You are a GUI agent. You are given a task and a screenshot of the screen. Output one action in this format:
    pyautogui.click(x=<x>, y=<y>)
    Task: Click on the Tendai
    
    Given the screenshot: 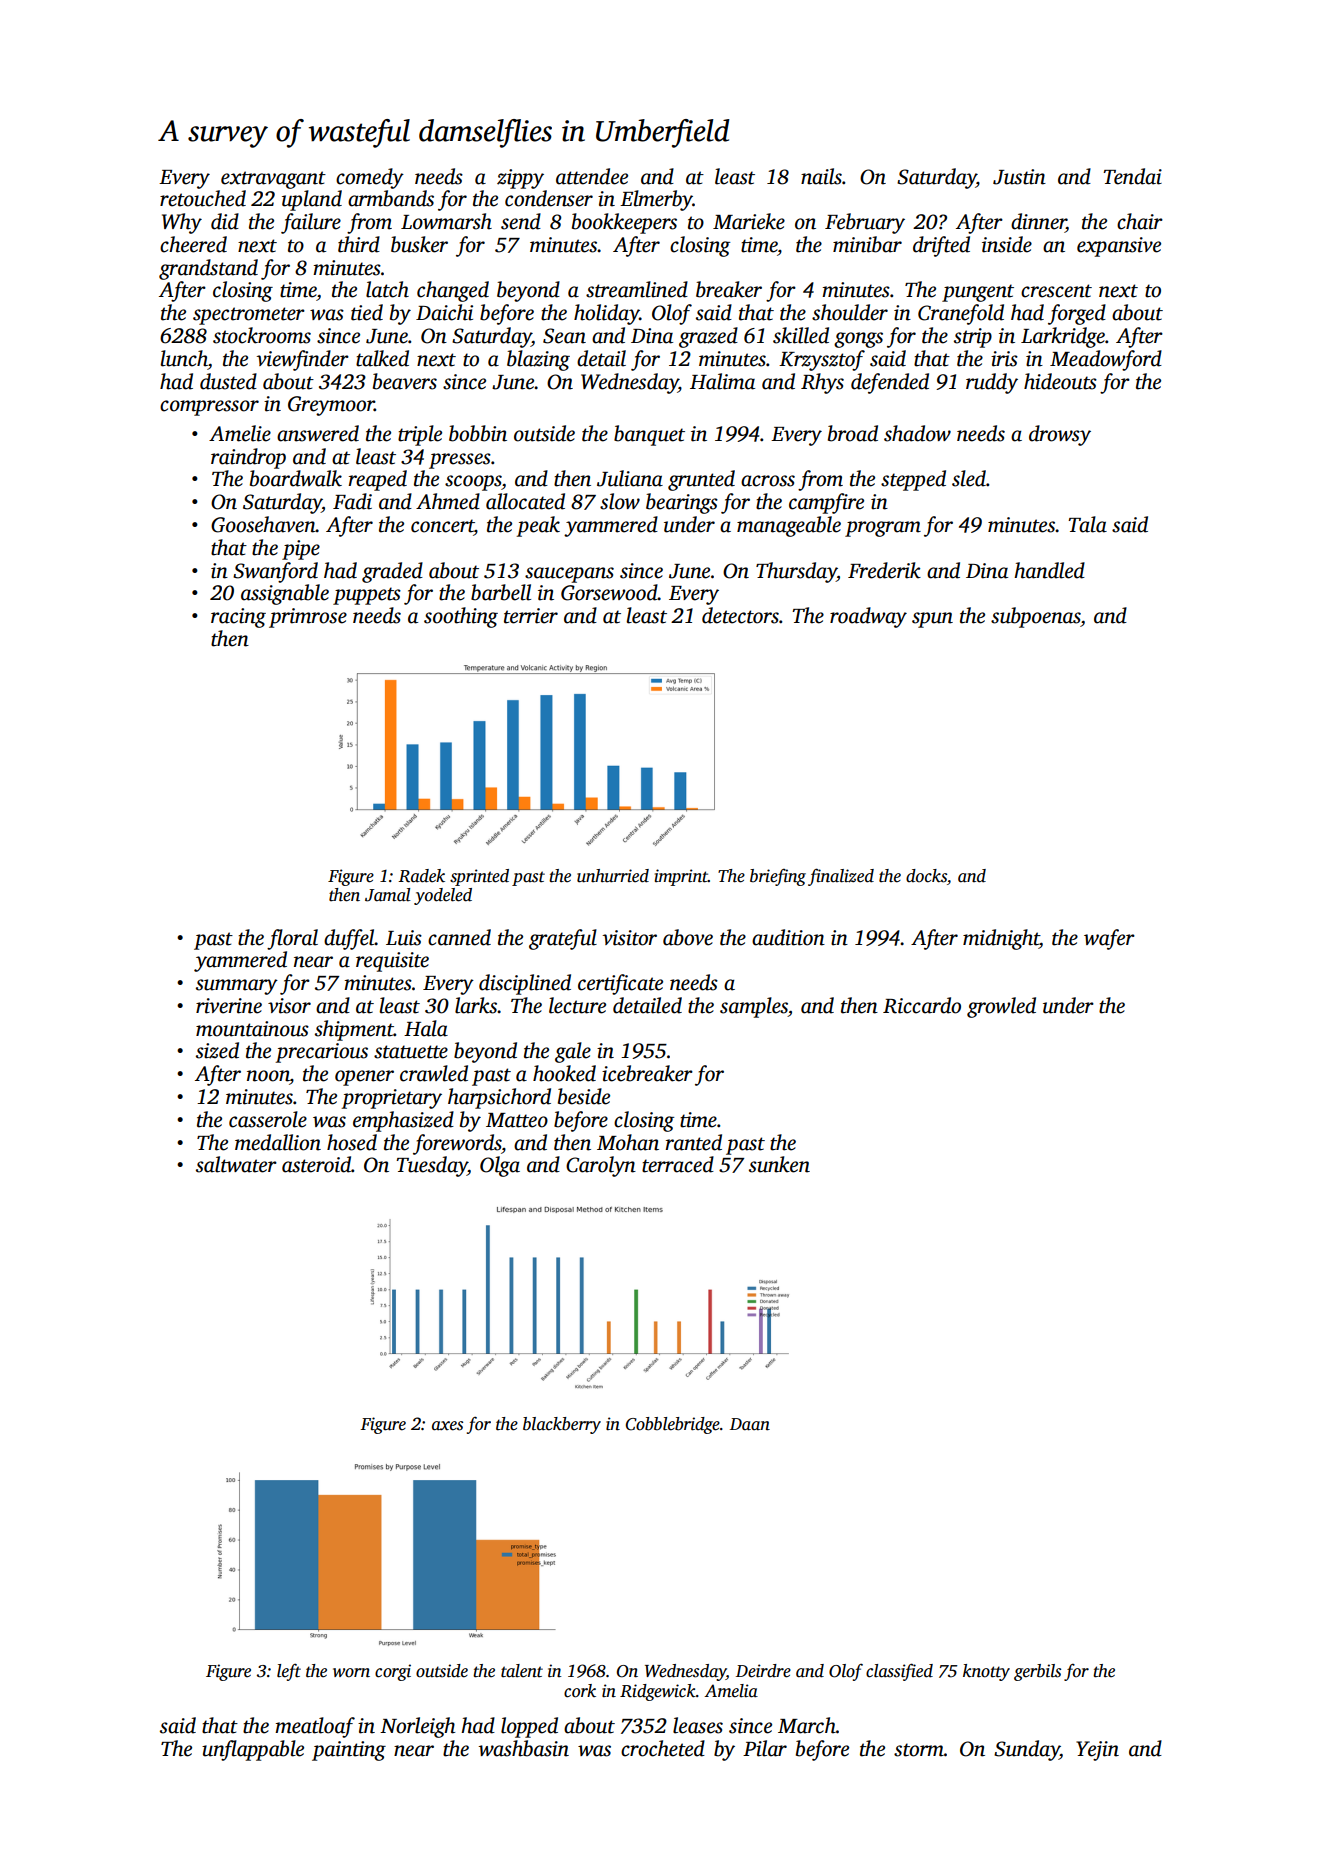 What is the action you would take?
    pyautogui.click(x=1132, y=176)
